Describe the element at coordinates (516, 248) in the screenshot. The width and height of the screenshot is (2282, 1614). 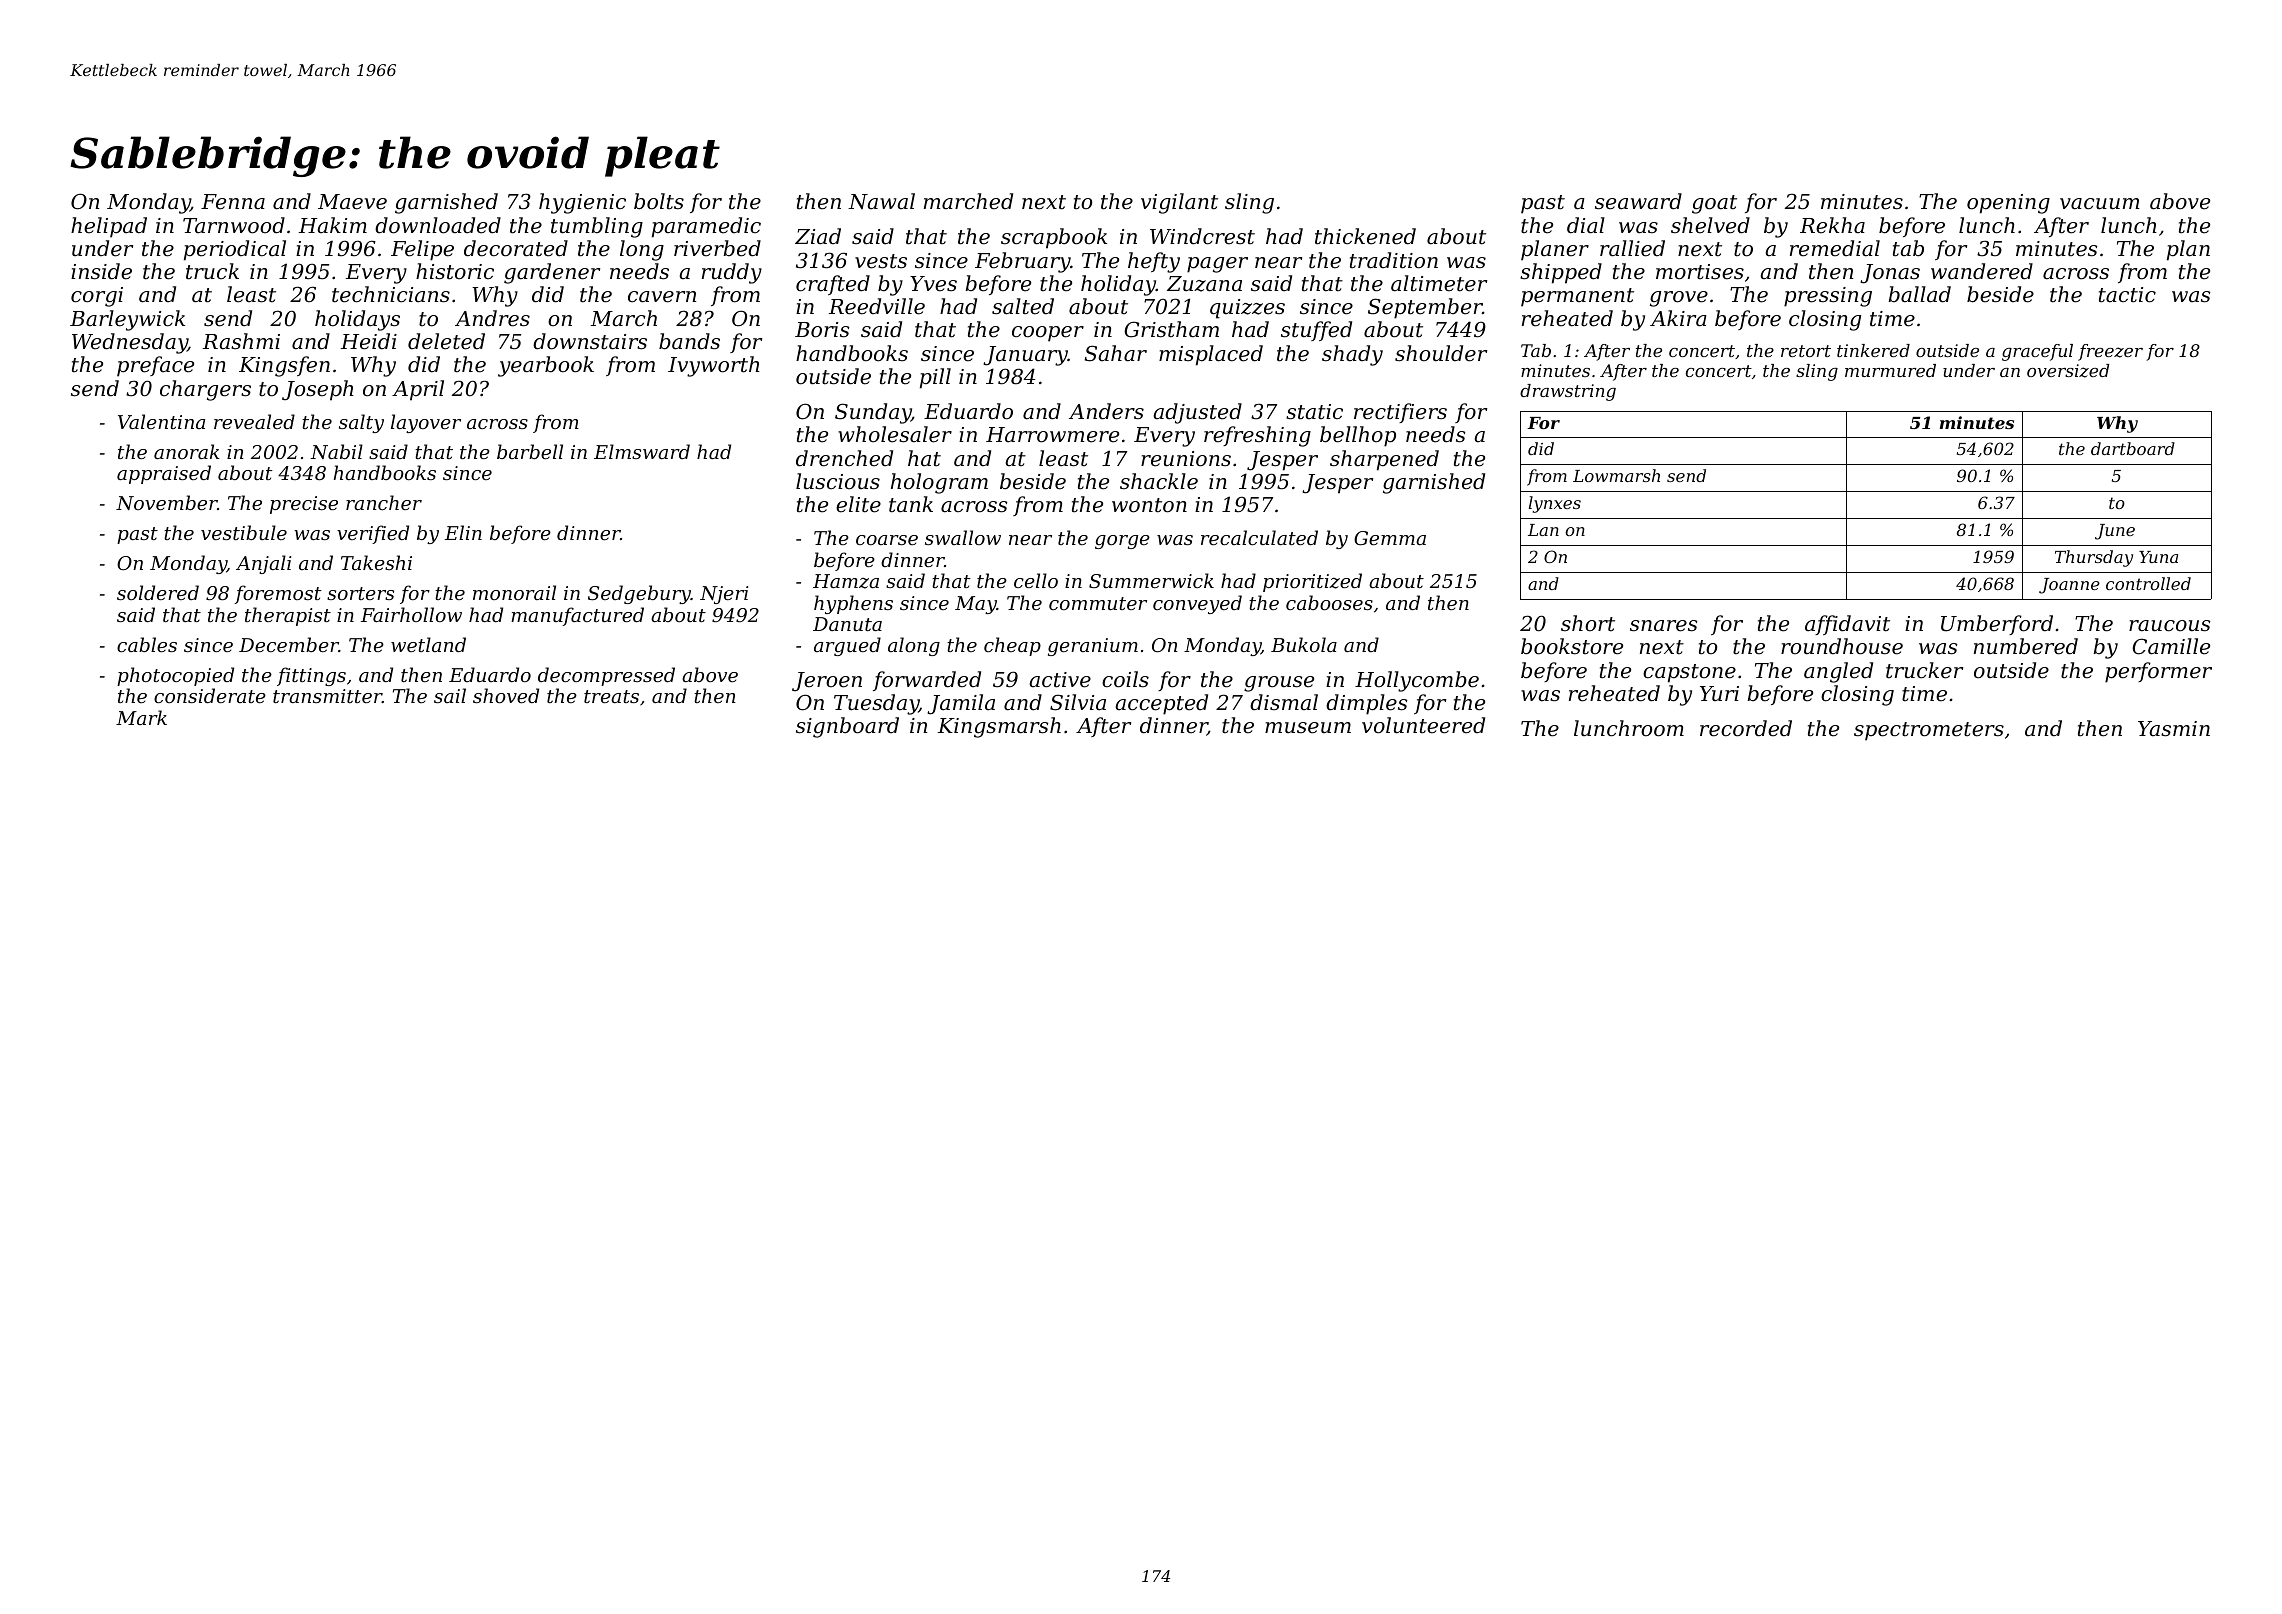
I see `decorated` at that location.
